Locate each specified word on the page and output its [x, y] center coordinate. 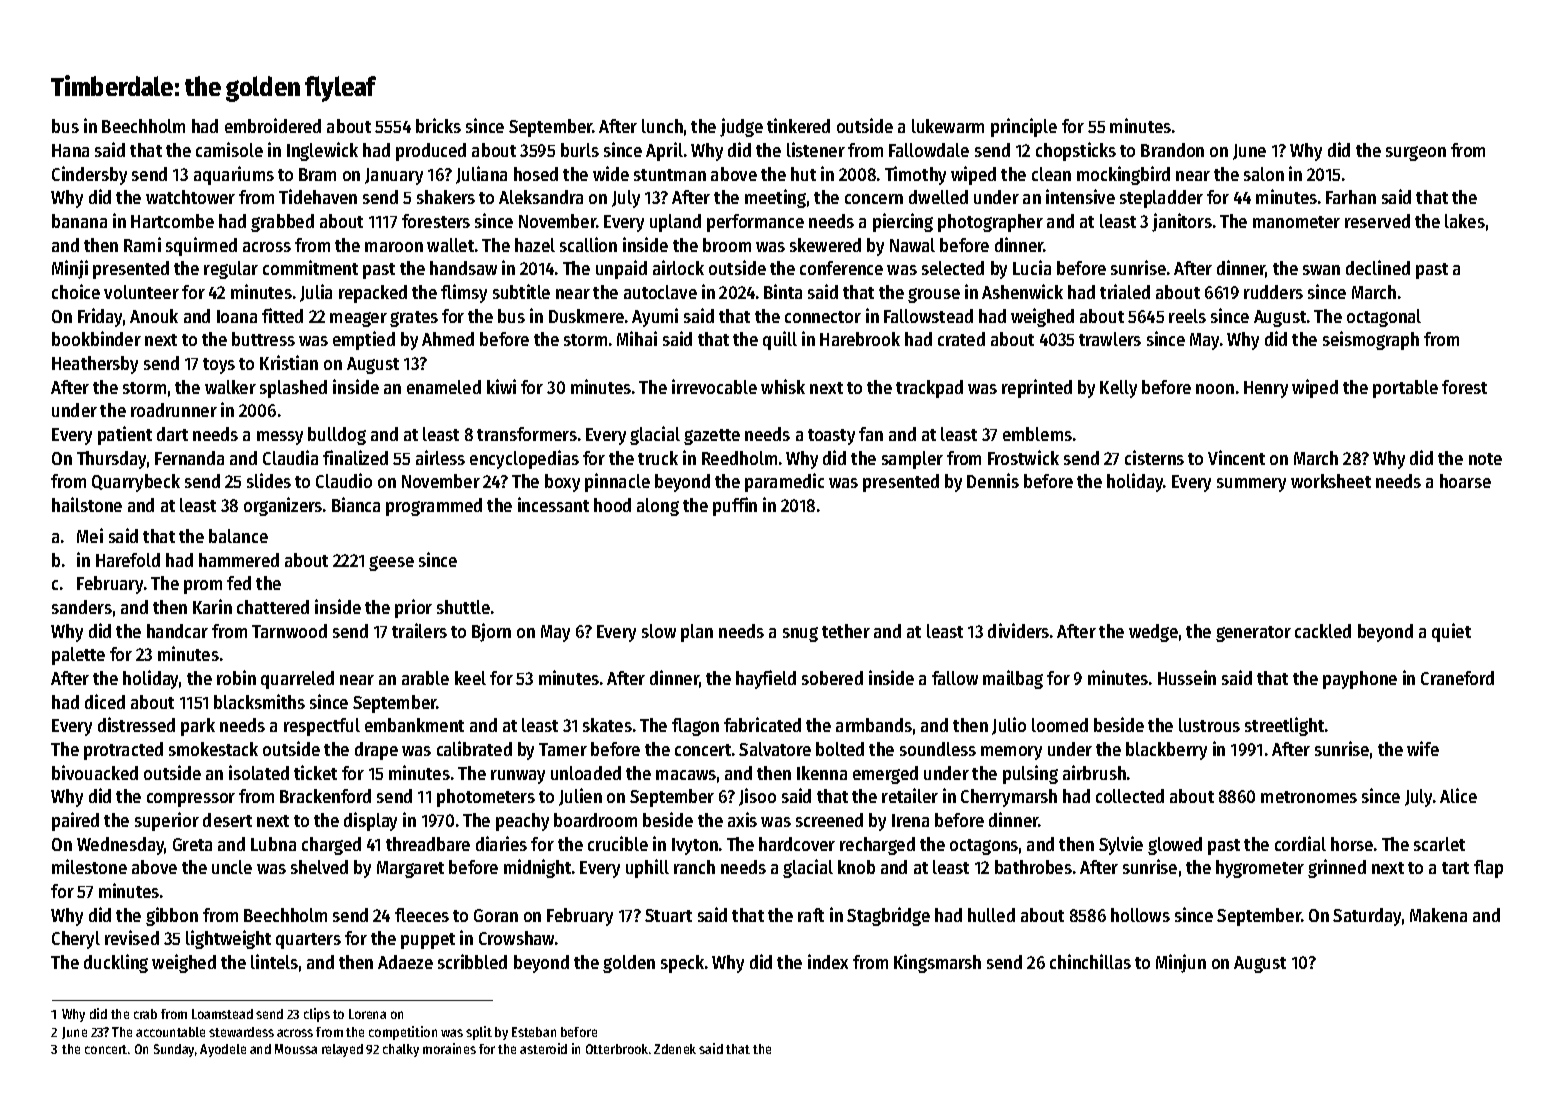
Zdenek [675, 1049]
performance [755, 223]
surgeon [1416, 153]
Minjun [1181, 963]
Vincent [1236, 457]
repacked [373, 294]
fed [239, 583]
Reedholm [739, 458]
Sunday [174, 1050]
